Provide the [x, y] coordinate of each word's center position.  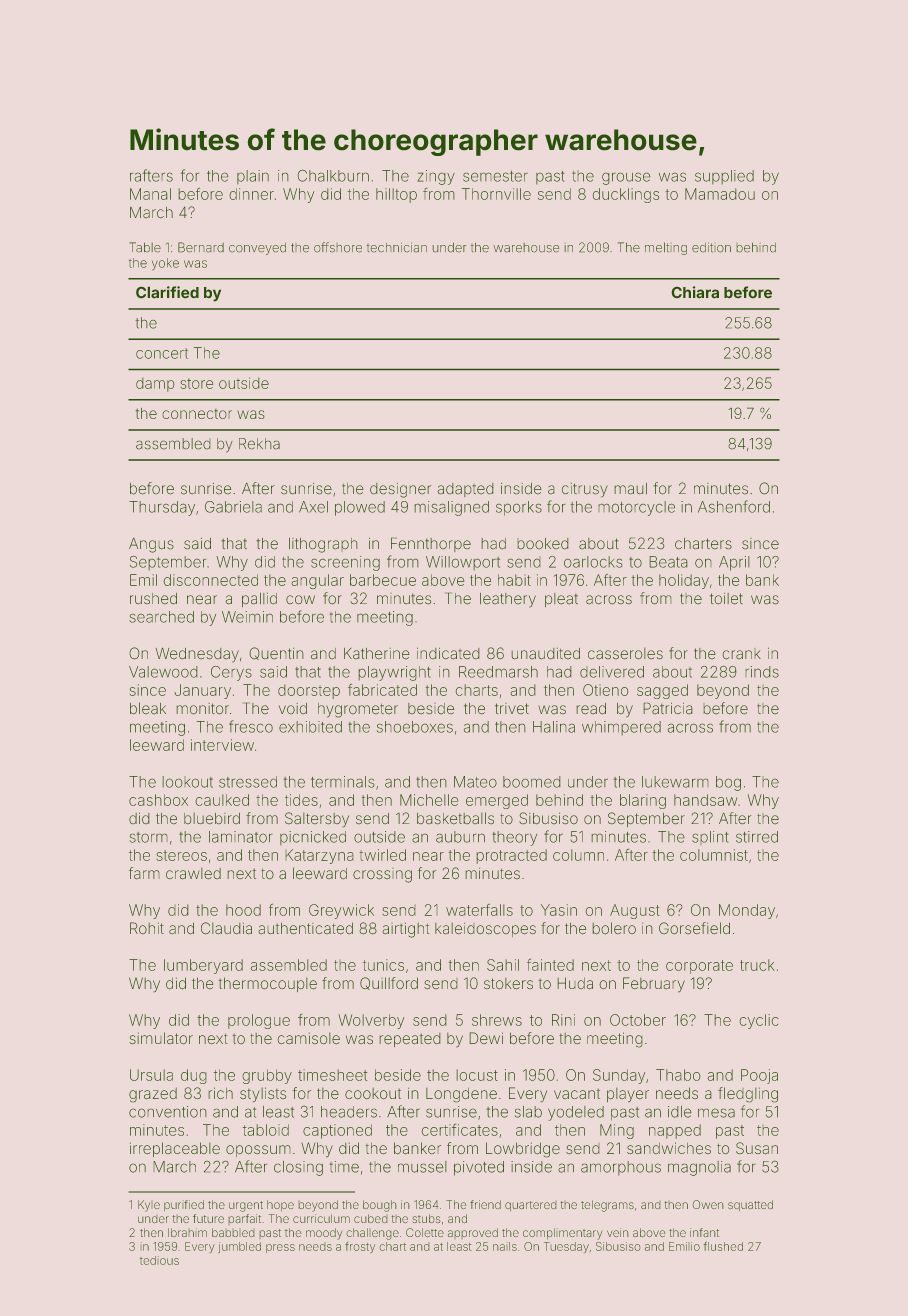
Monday [747, 911]
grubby [267, 1076]
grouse [626, 179]
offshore [338, 247]
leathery [508, 600]
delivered [612, 672]
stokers [508, 983]
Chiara [695, 292]
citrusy [584, 490]
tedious [159, 1260]
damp [155, 385]
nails [505, 1246]
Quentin [276, 653]
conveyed [257, 249]
